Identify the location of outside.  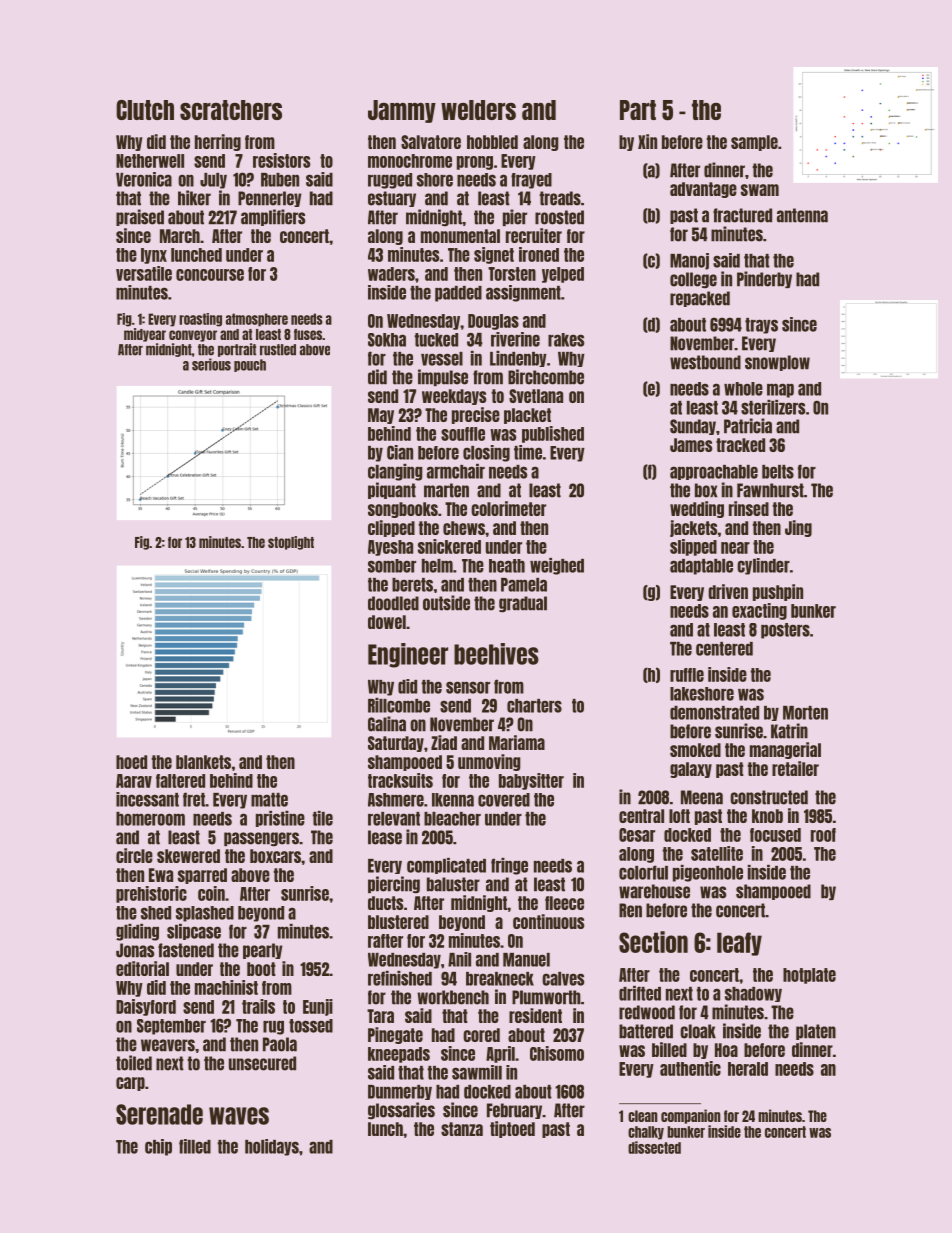
(446, 603).
